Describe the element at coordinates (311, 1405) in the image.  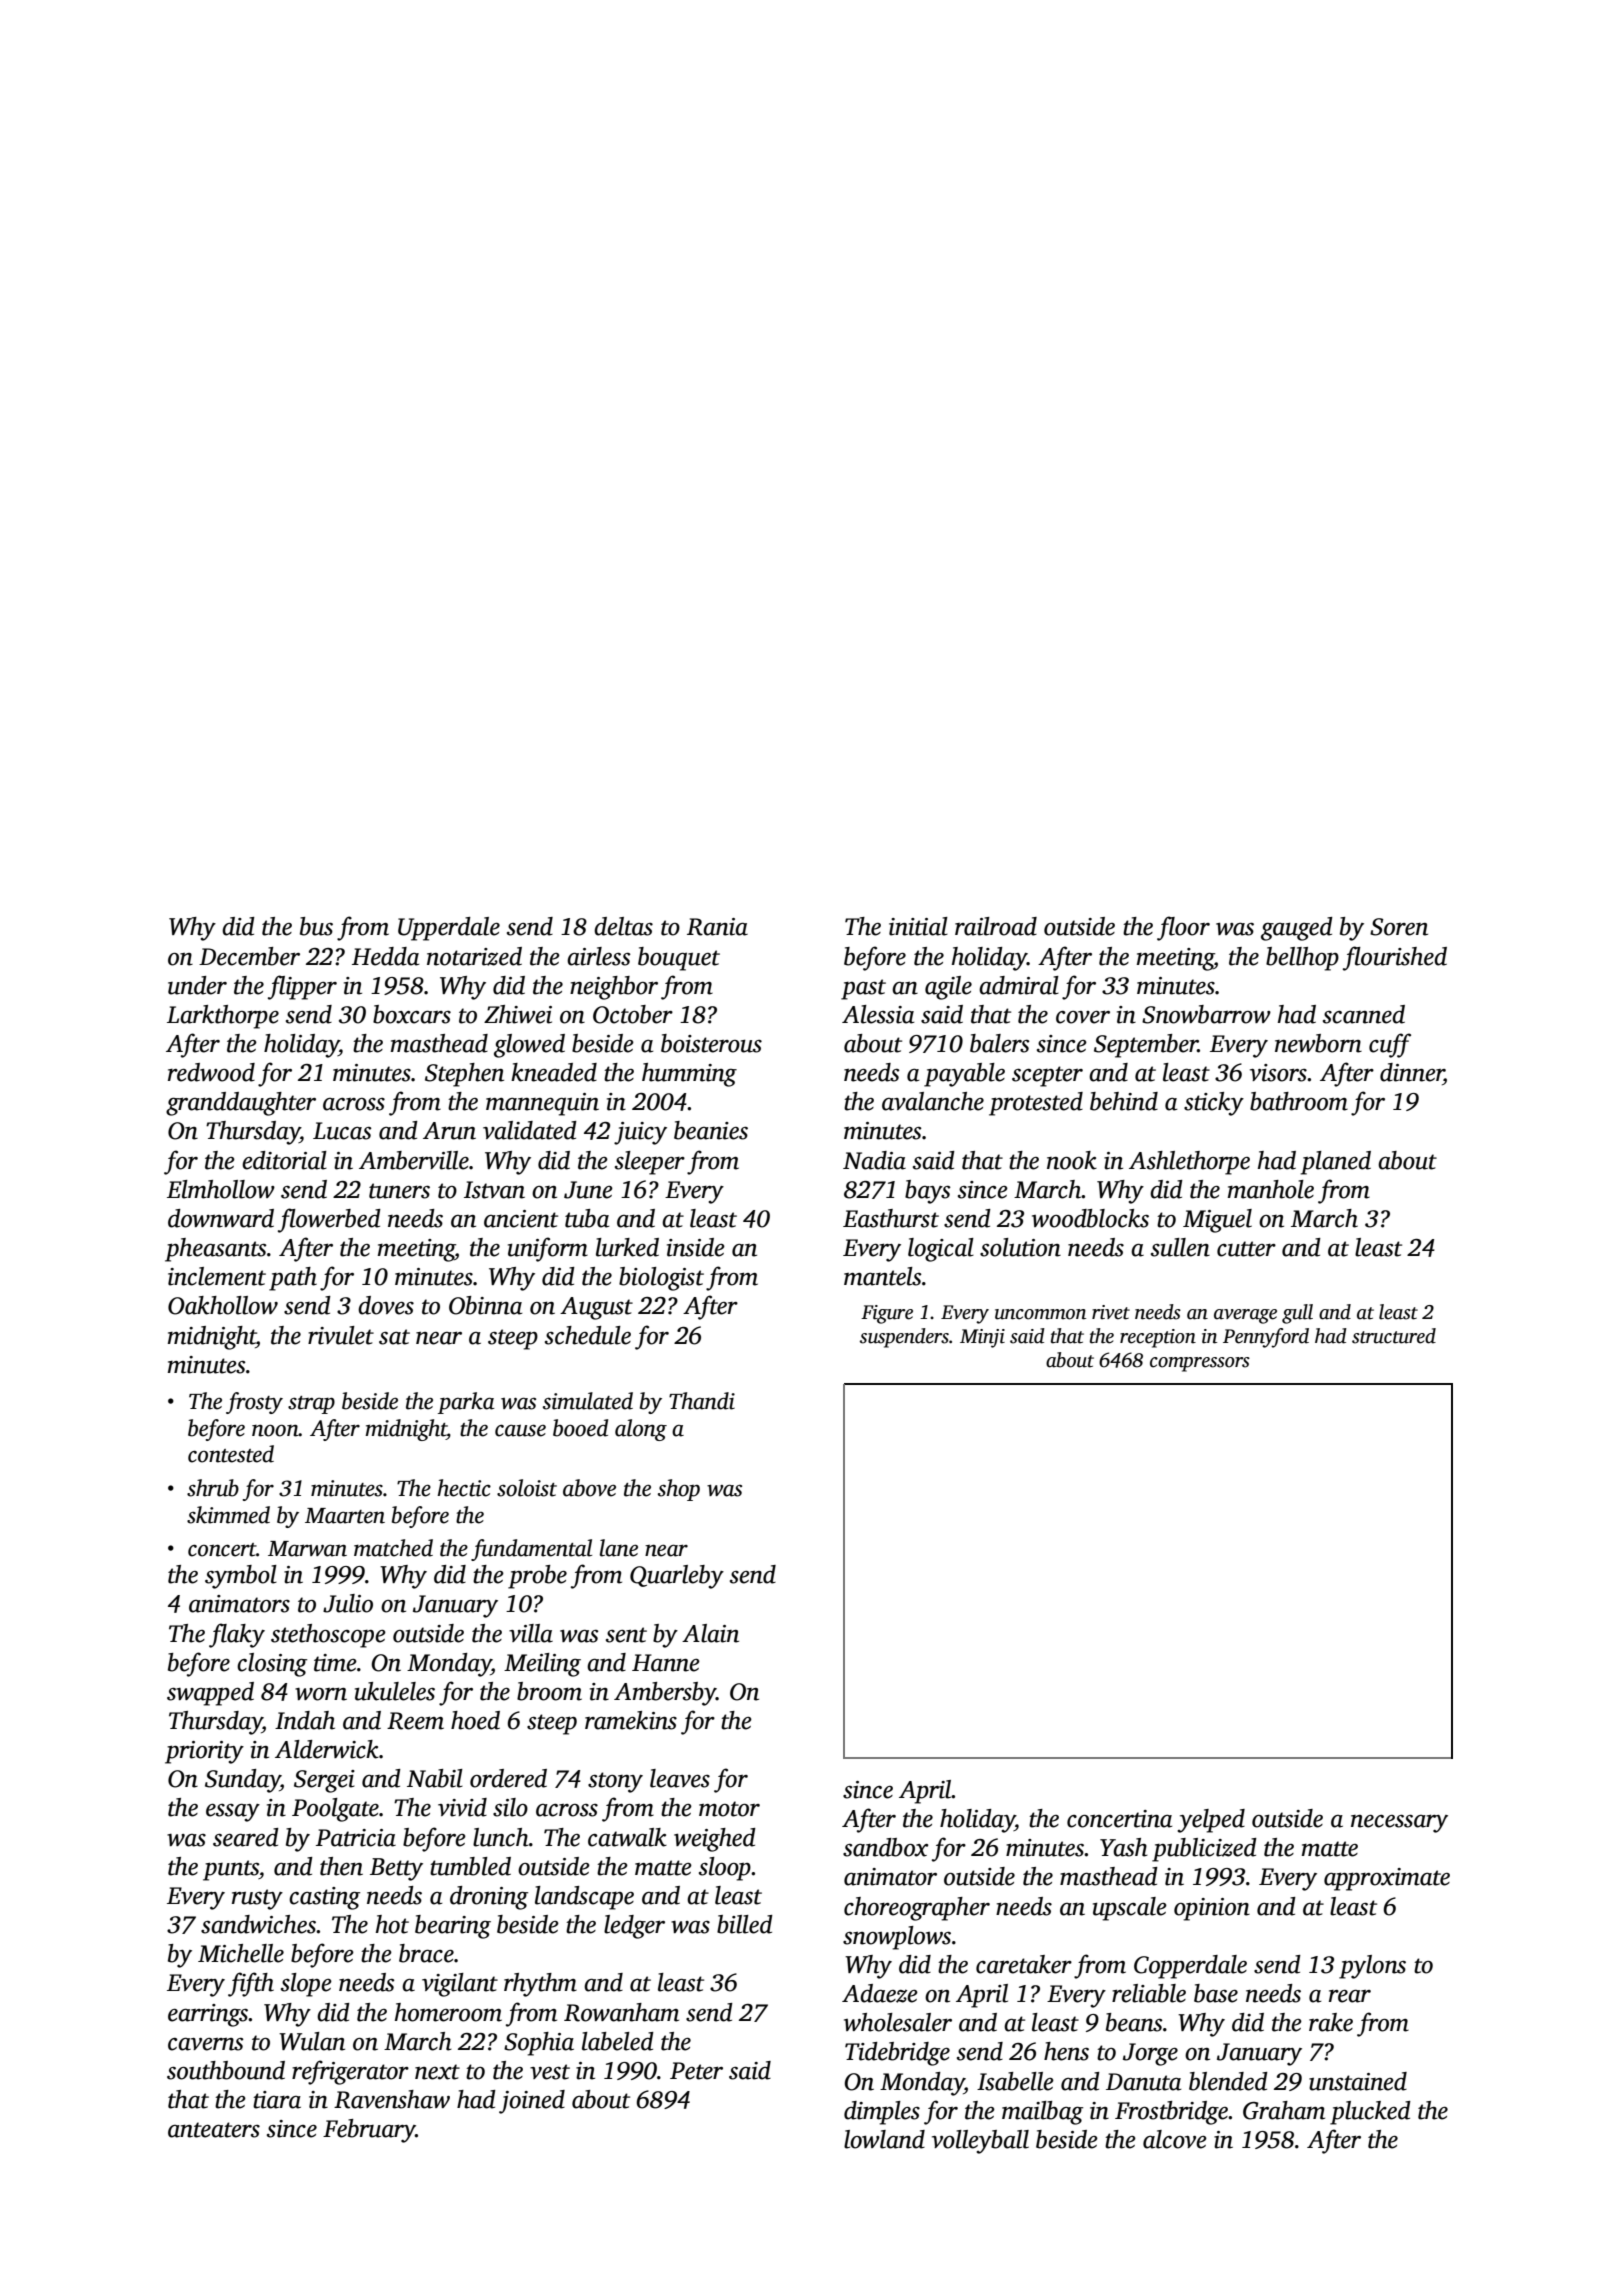
I see `strap` at that location.
